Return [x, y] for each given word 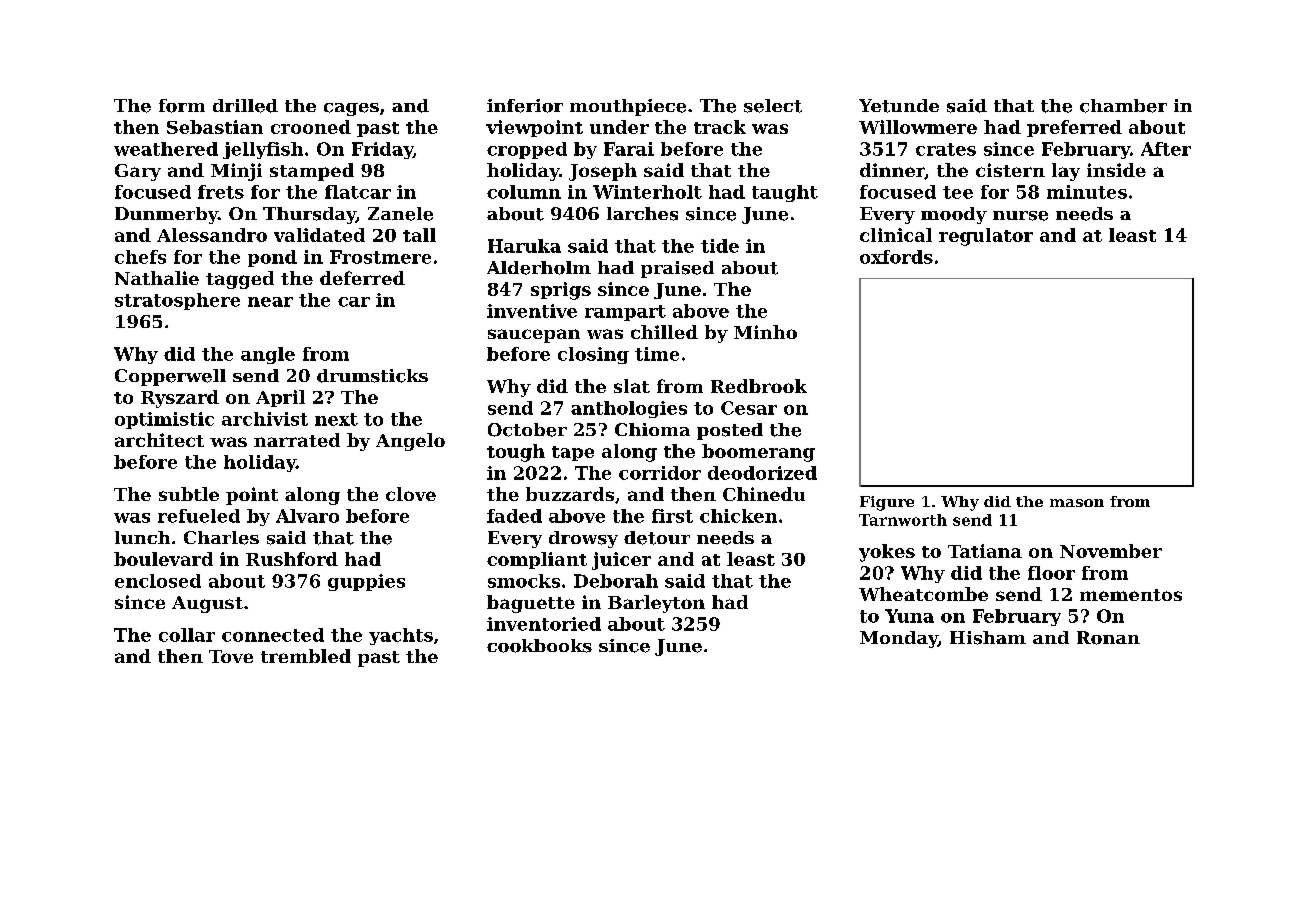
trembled [306, 656]
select [773, 106]
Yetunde [899, 106]
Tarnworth [903, 520]
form [182, 106]
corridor [660, 473]
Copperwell [170, 377]
